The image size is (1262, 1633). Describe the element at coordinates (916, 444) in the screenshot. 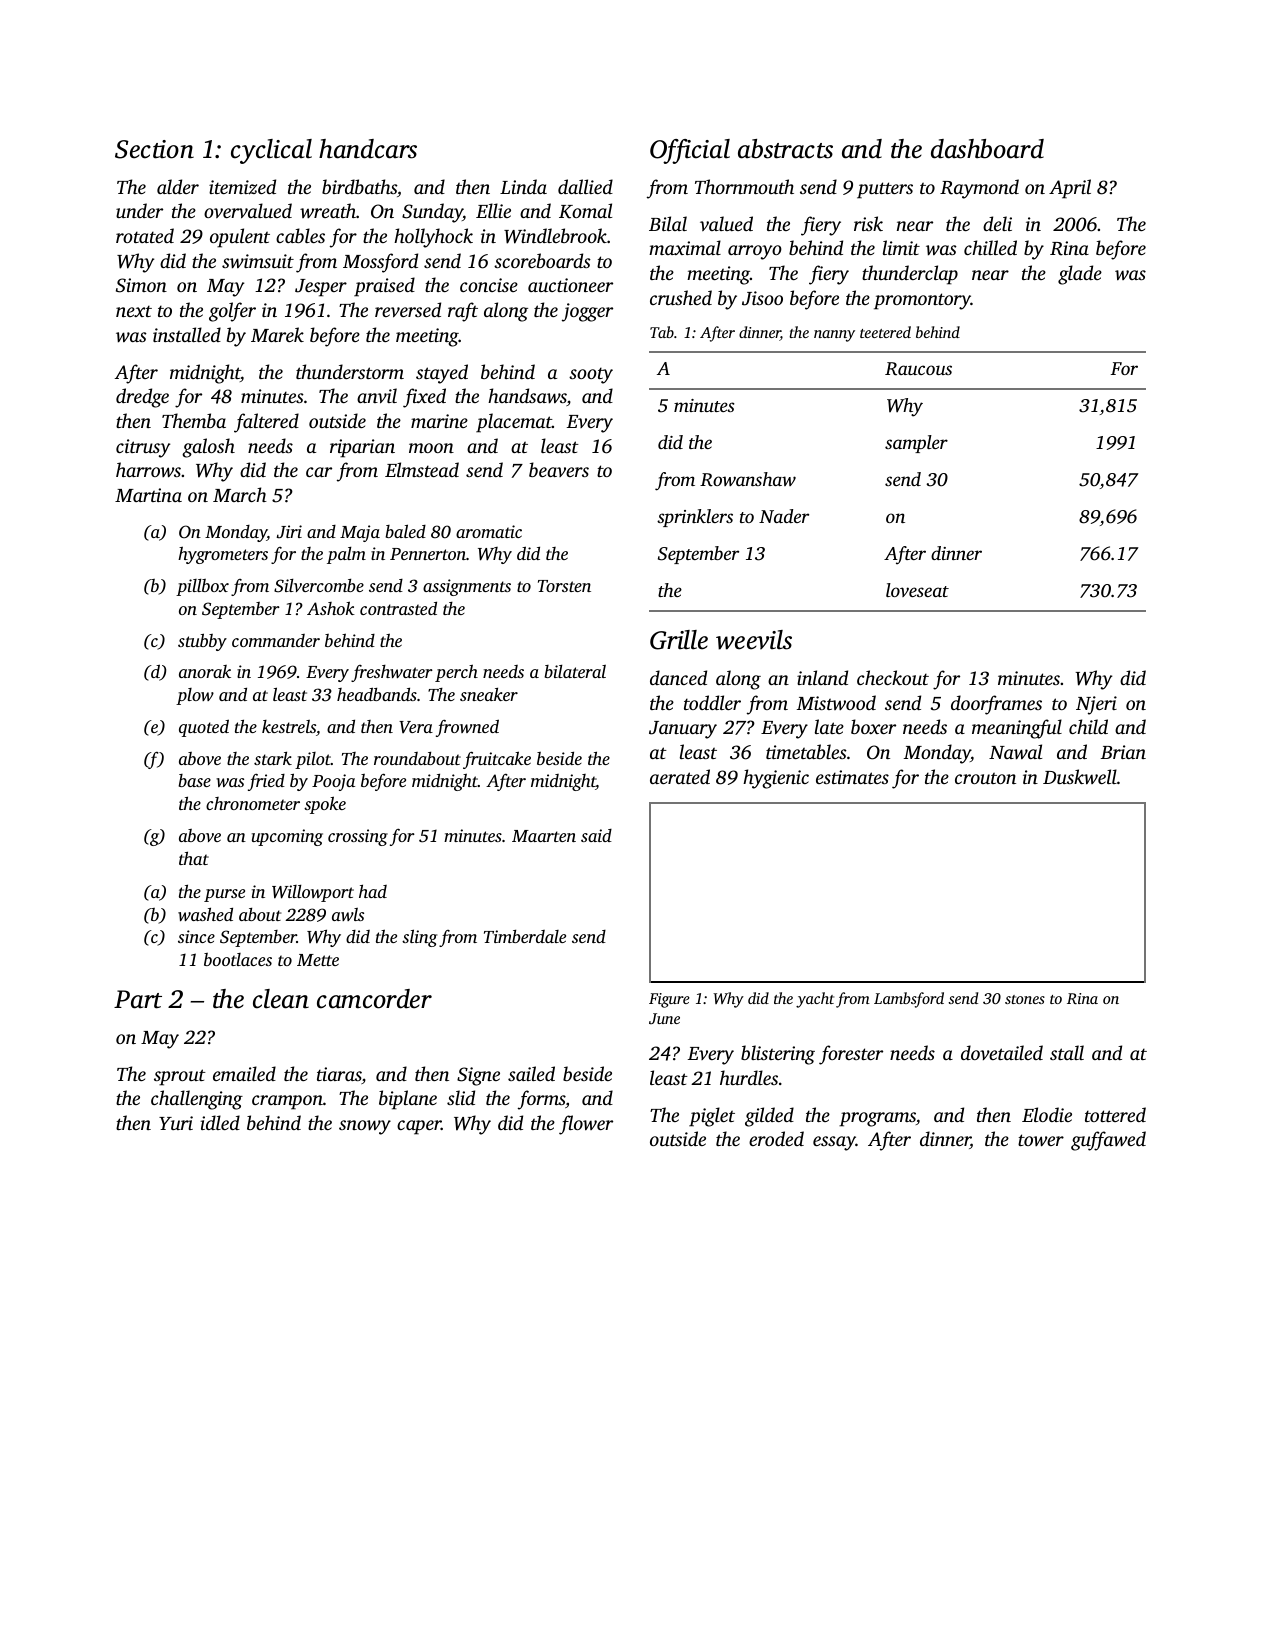

I see `sampler` at that location.
